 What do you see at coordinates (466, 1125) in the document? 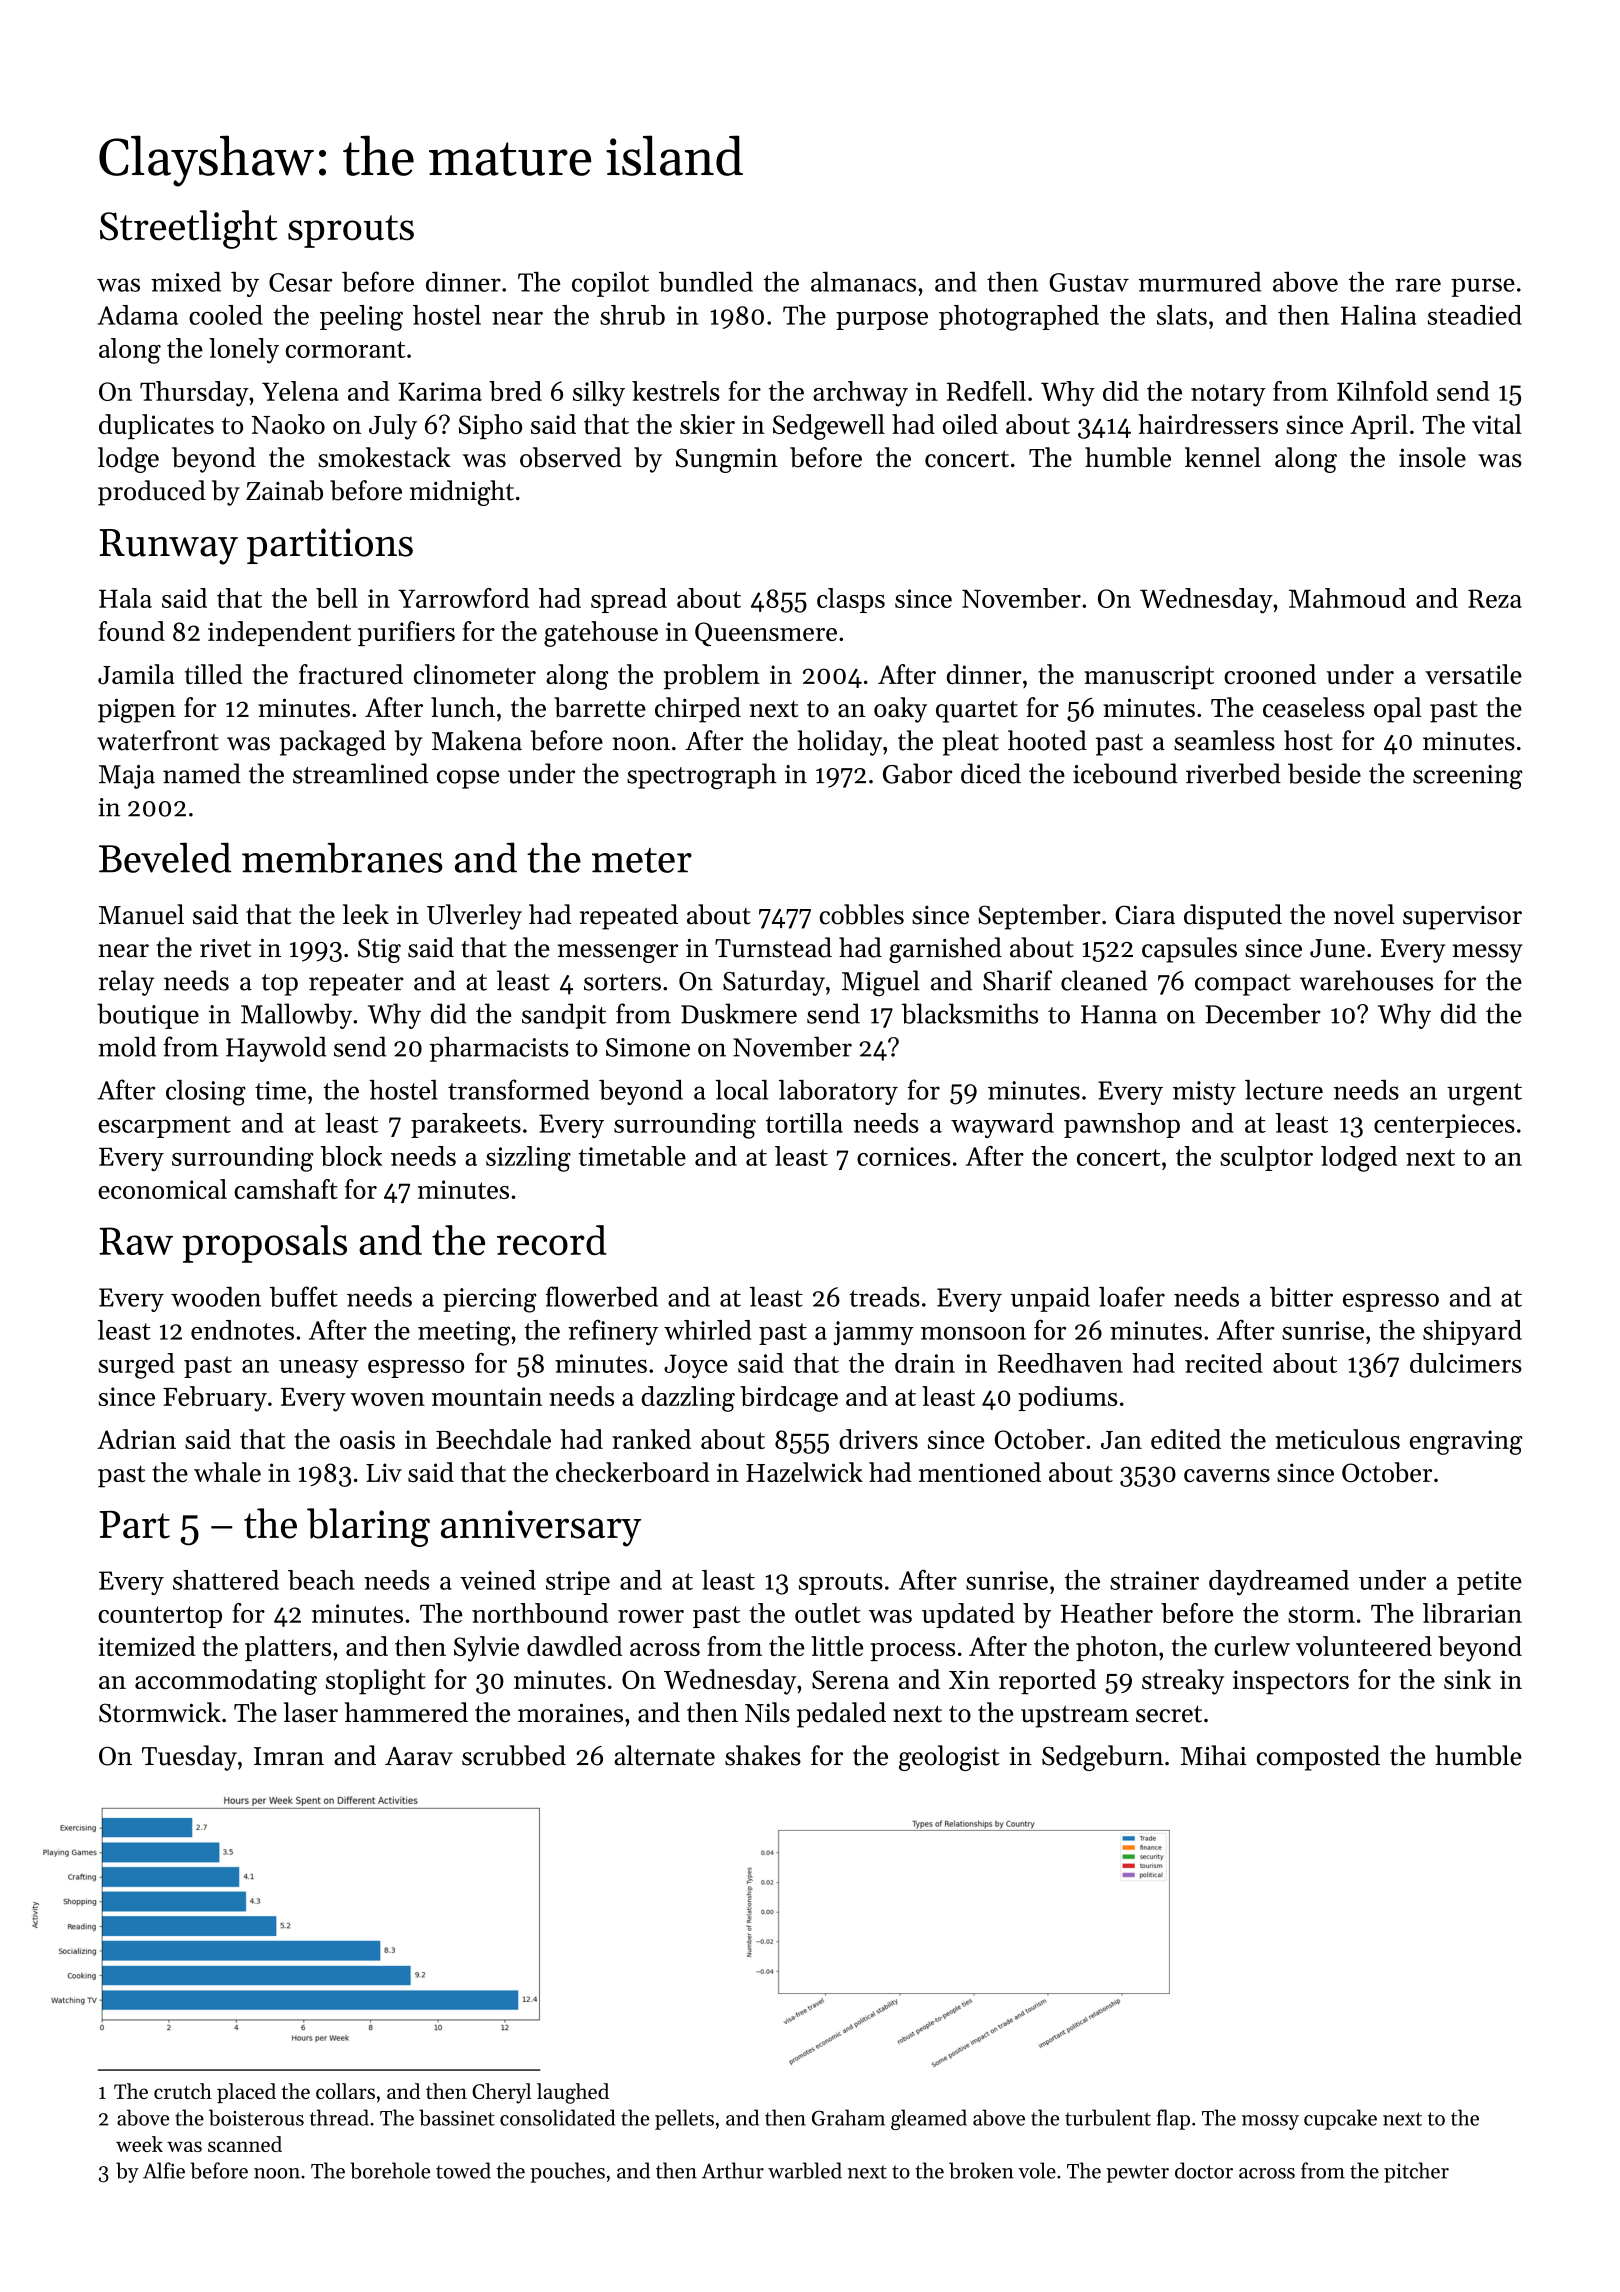
I see `parakeets` at bounding box center [466, 1125].
